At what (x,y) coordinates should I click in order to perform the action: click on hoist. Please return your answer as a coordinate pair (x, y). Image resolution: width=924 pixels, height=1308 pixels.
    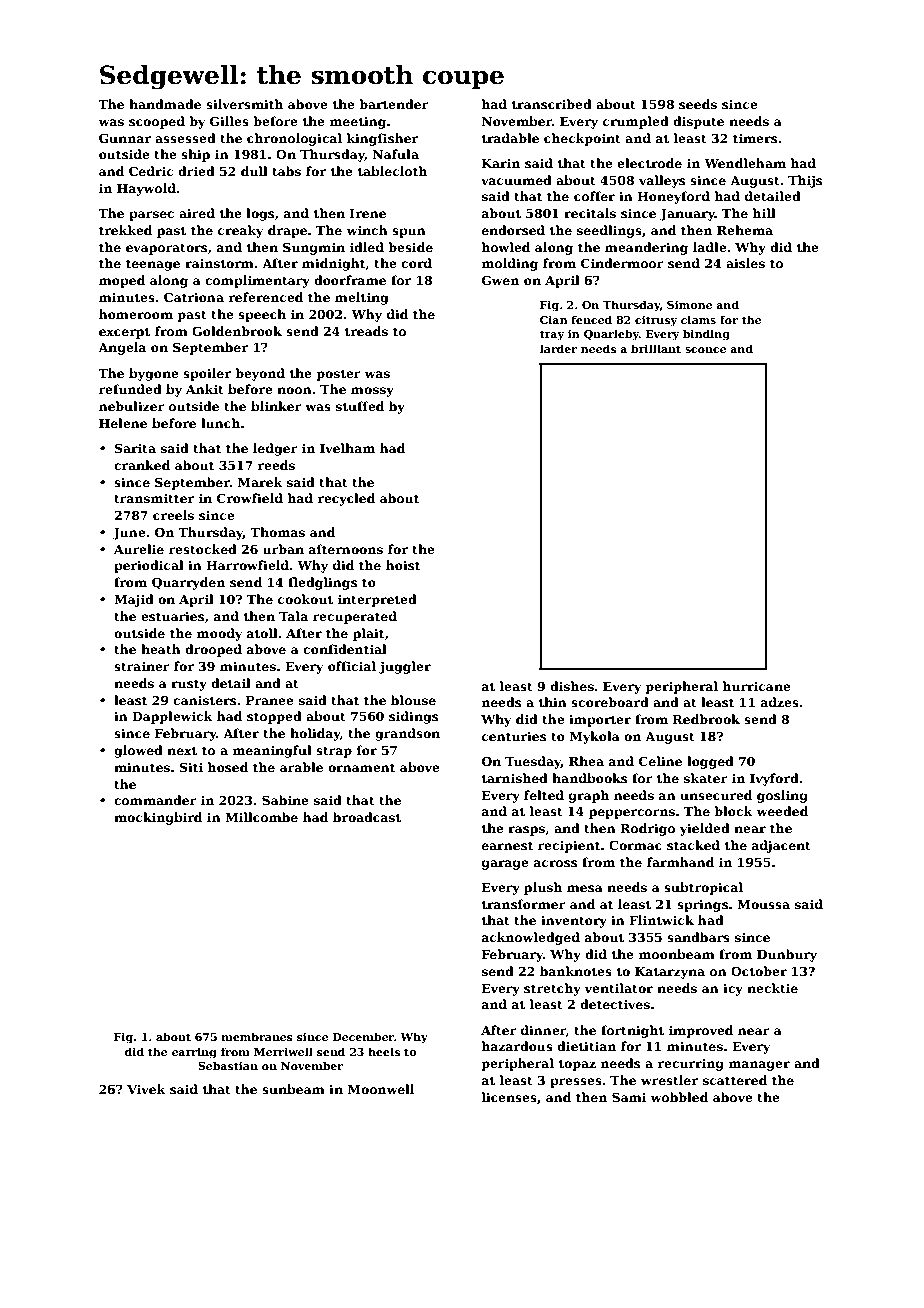
    Looking at the image, I should click on (403, 565).
